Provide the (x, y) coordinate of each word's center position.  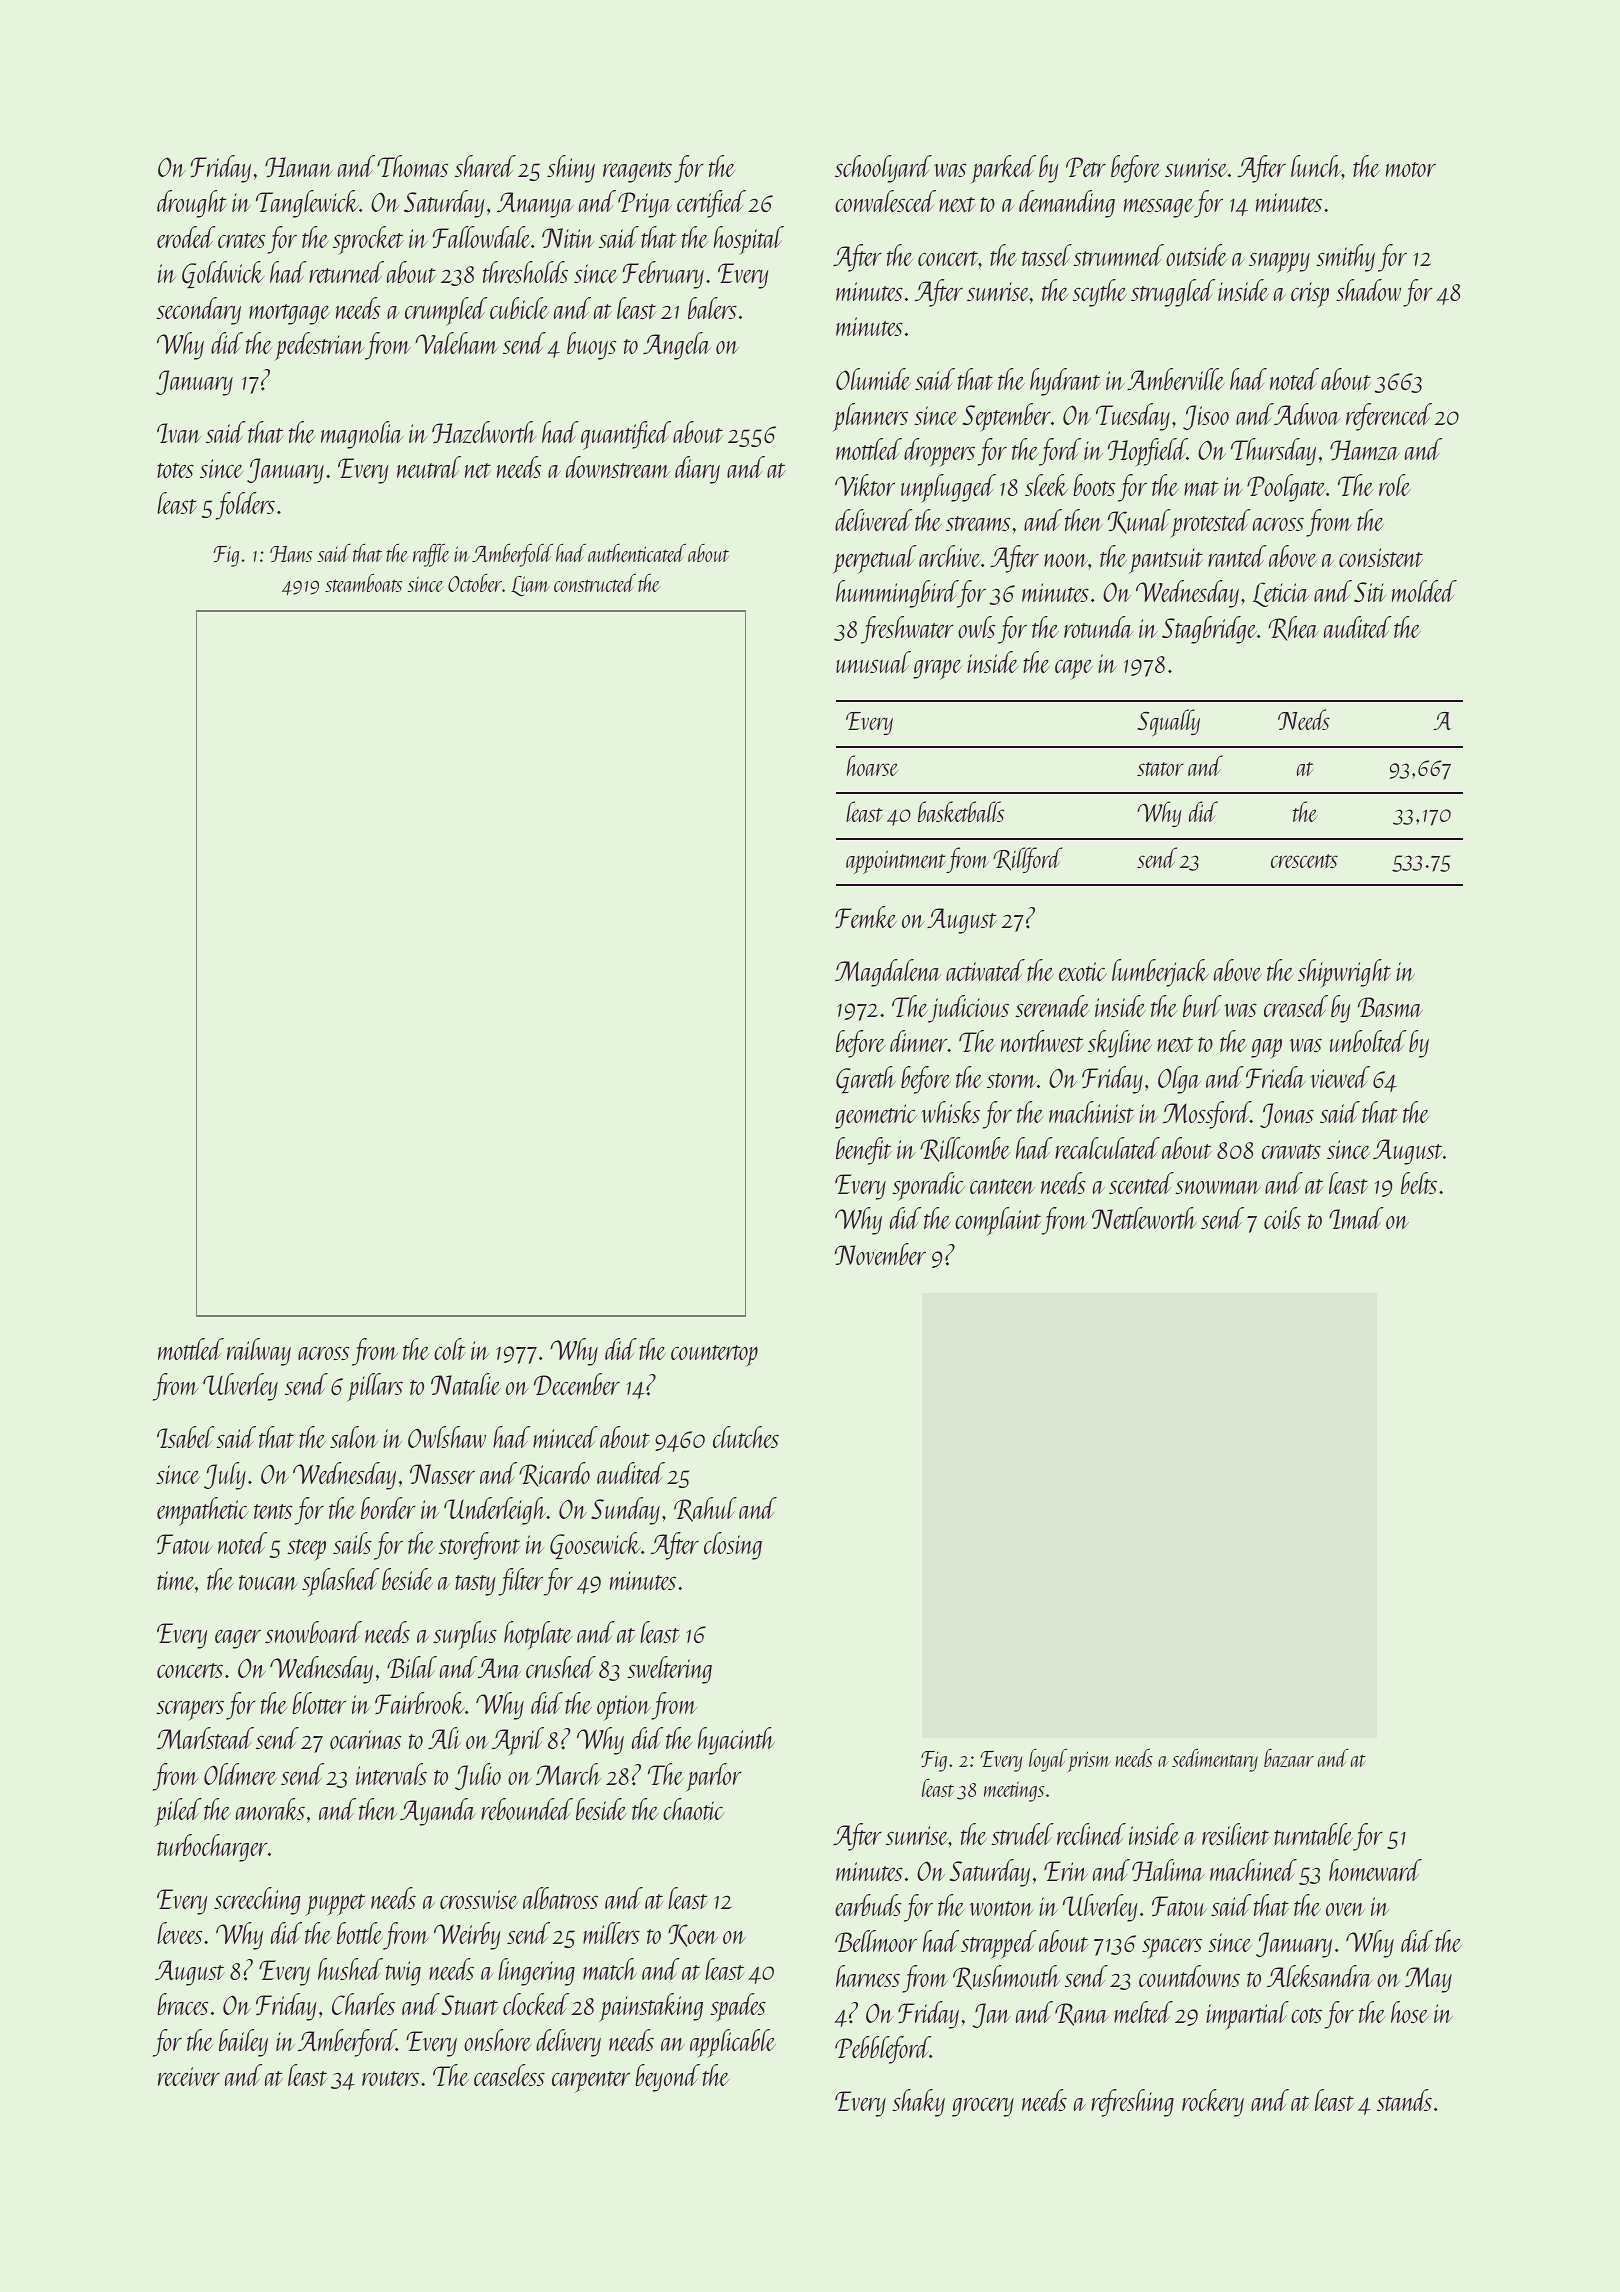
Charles (363, 2004)
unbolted (1368, 1041)
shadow (1368, 290)
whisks (951, 1112)
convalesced (885, 201)
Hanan (299, 167)
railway (259, 1352)
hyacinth (736, 1741)
